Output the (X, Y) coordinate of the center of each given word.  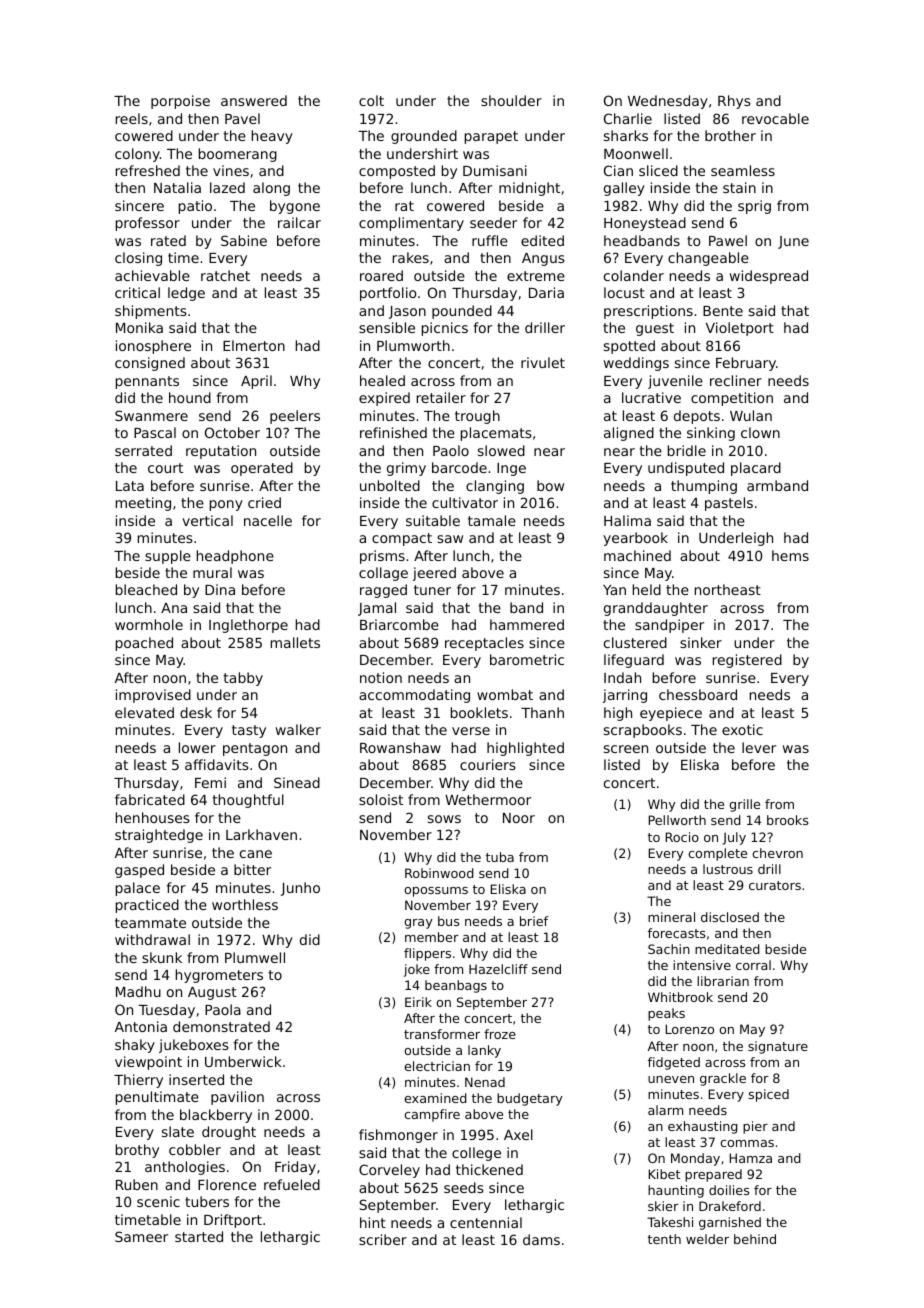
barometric (527, 659)
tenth (664, 1239)
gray (418, 924)
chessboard (698, 694)
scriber (383, 1239)
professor (148, 224)
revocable (775, 118)
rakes (411, 257)
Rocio (682, 837)
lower (197, 747)
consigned (150, 364)
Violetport (740, 329)
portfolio (388, 294)
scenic (158, 1201)
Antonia (141, 1026)
